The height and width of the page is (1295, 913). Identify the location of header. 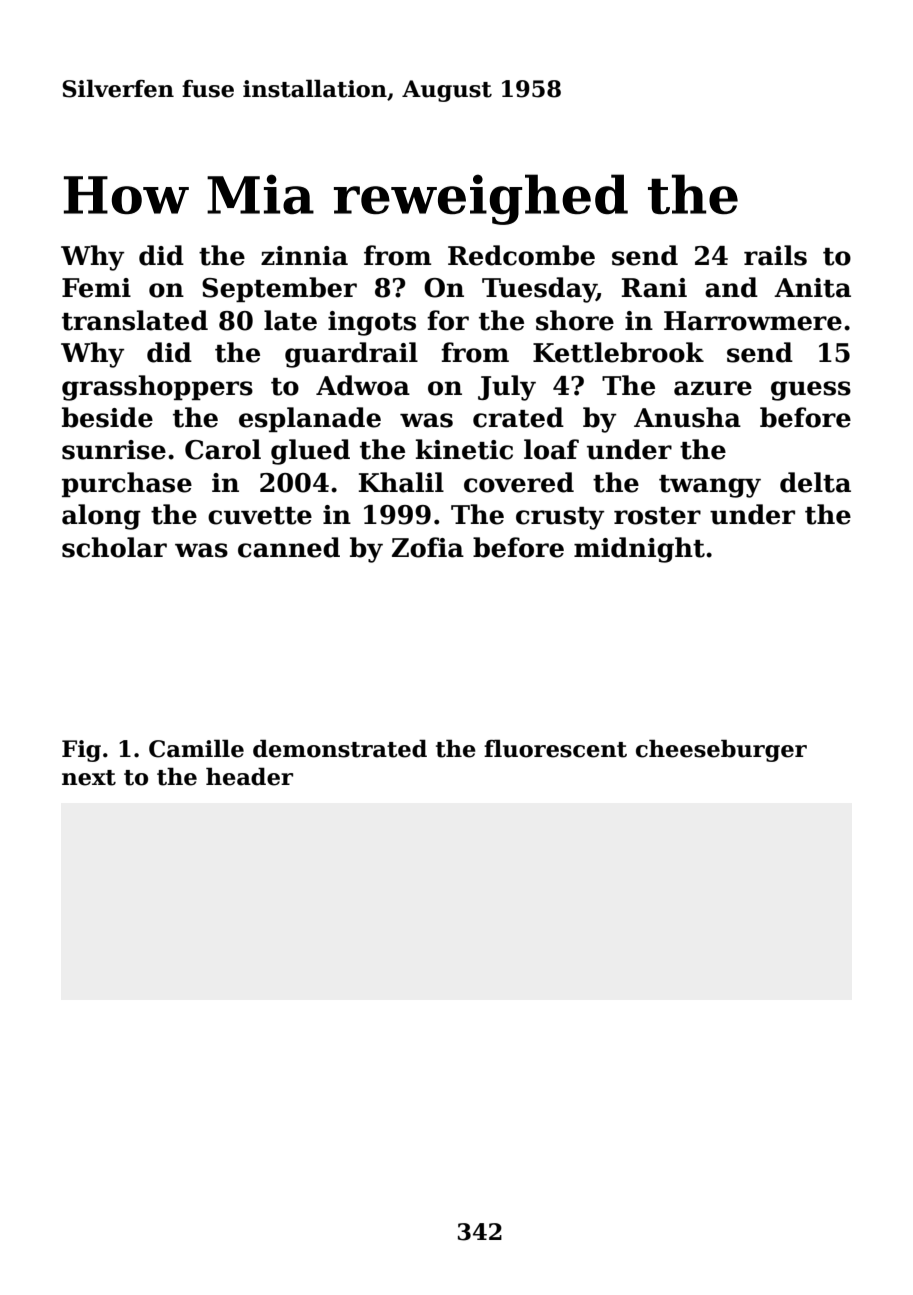
(249, 776).
